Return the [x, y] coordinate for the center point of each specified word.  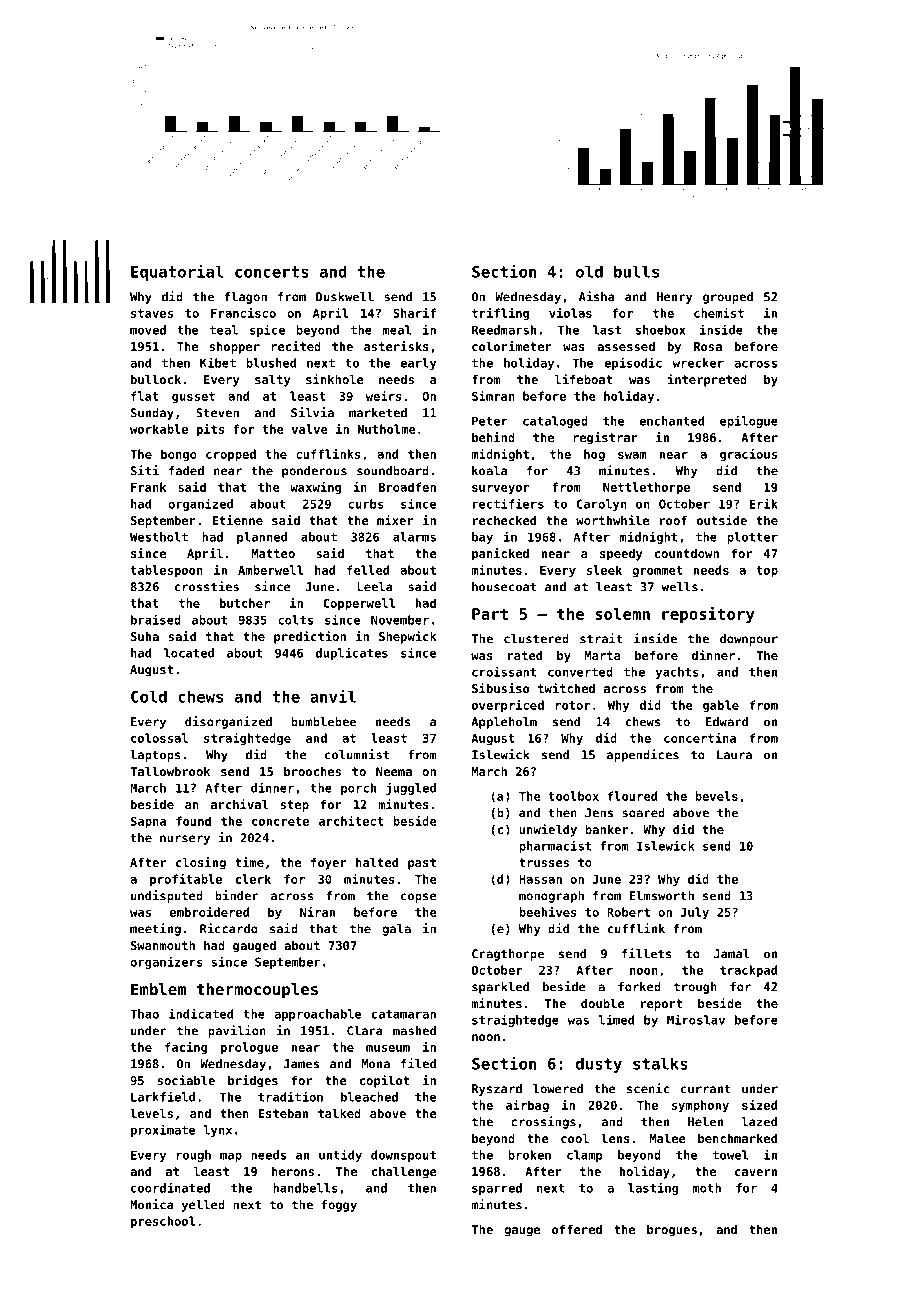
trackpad [748, 971]
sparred [497, 1189]
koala [489, 471]
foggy [339, 1206]
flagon [246, 298]
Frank [148, 487]
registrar [605, 438]
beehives [548, 912]
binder [237, 895]
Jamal [732, 954]
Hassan [540, 879]
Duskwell [345, 297]
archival [239, 804]
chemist [719, 313]
